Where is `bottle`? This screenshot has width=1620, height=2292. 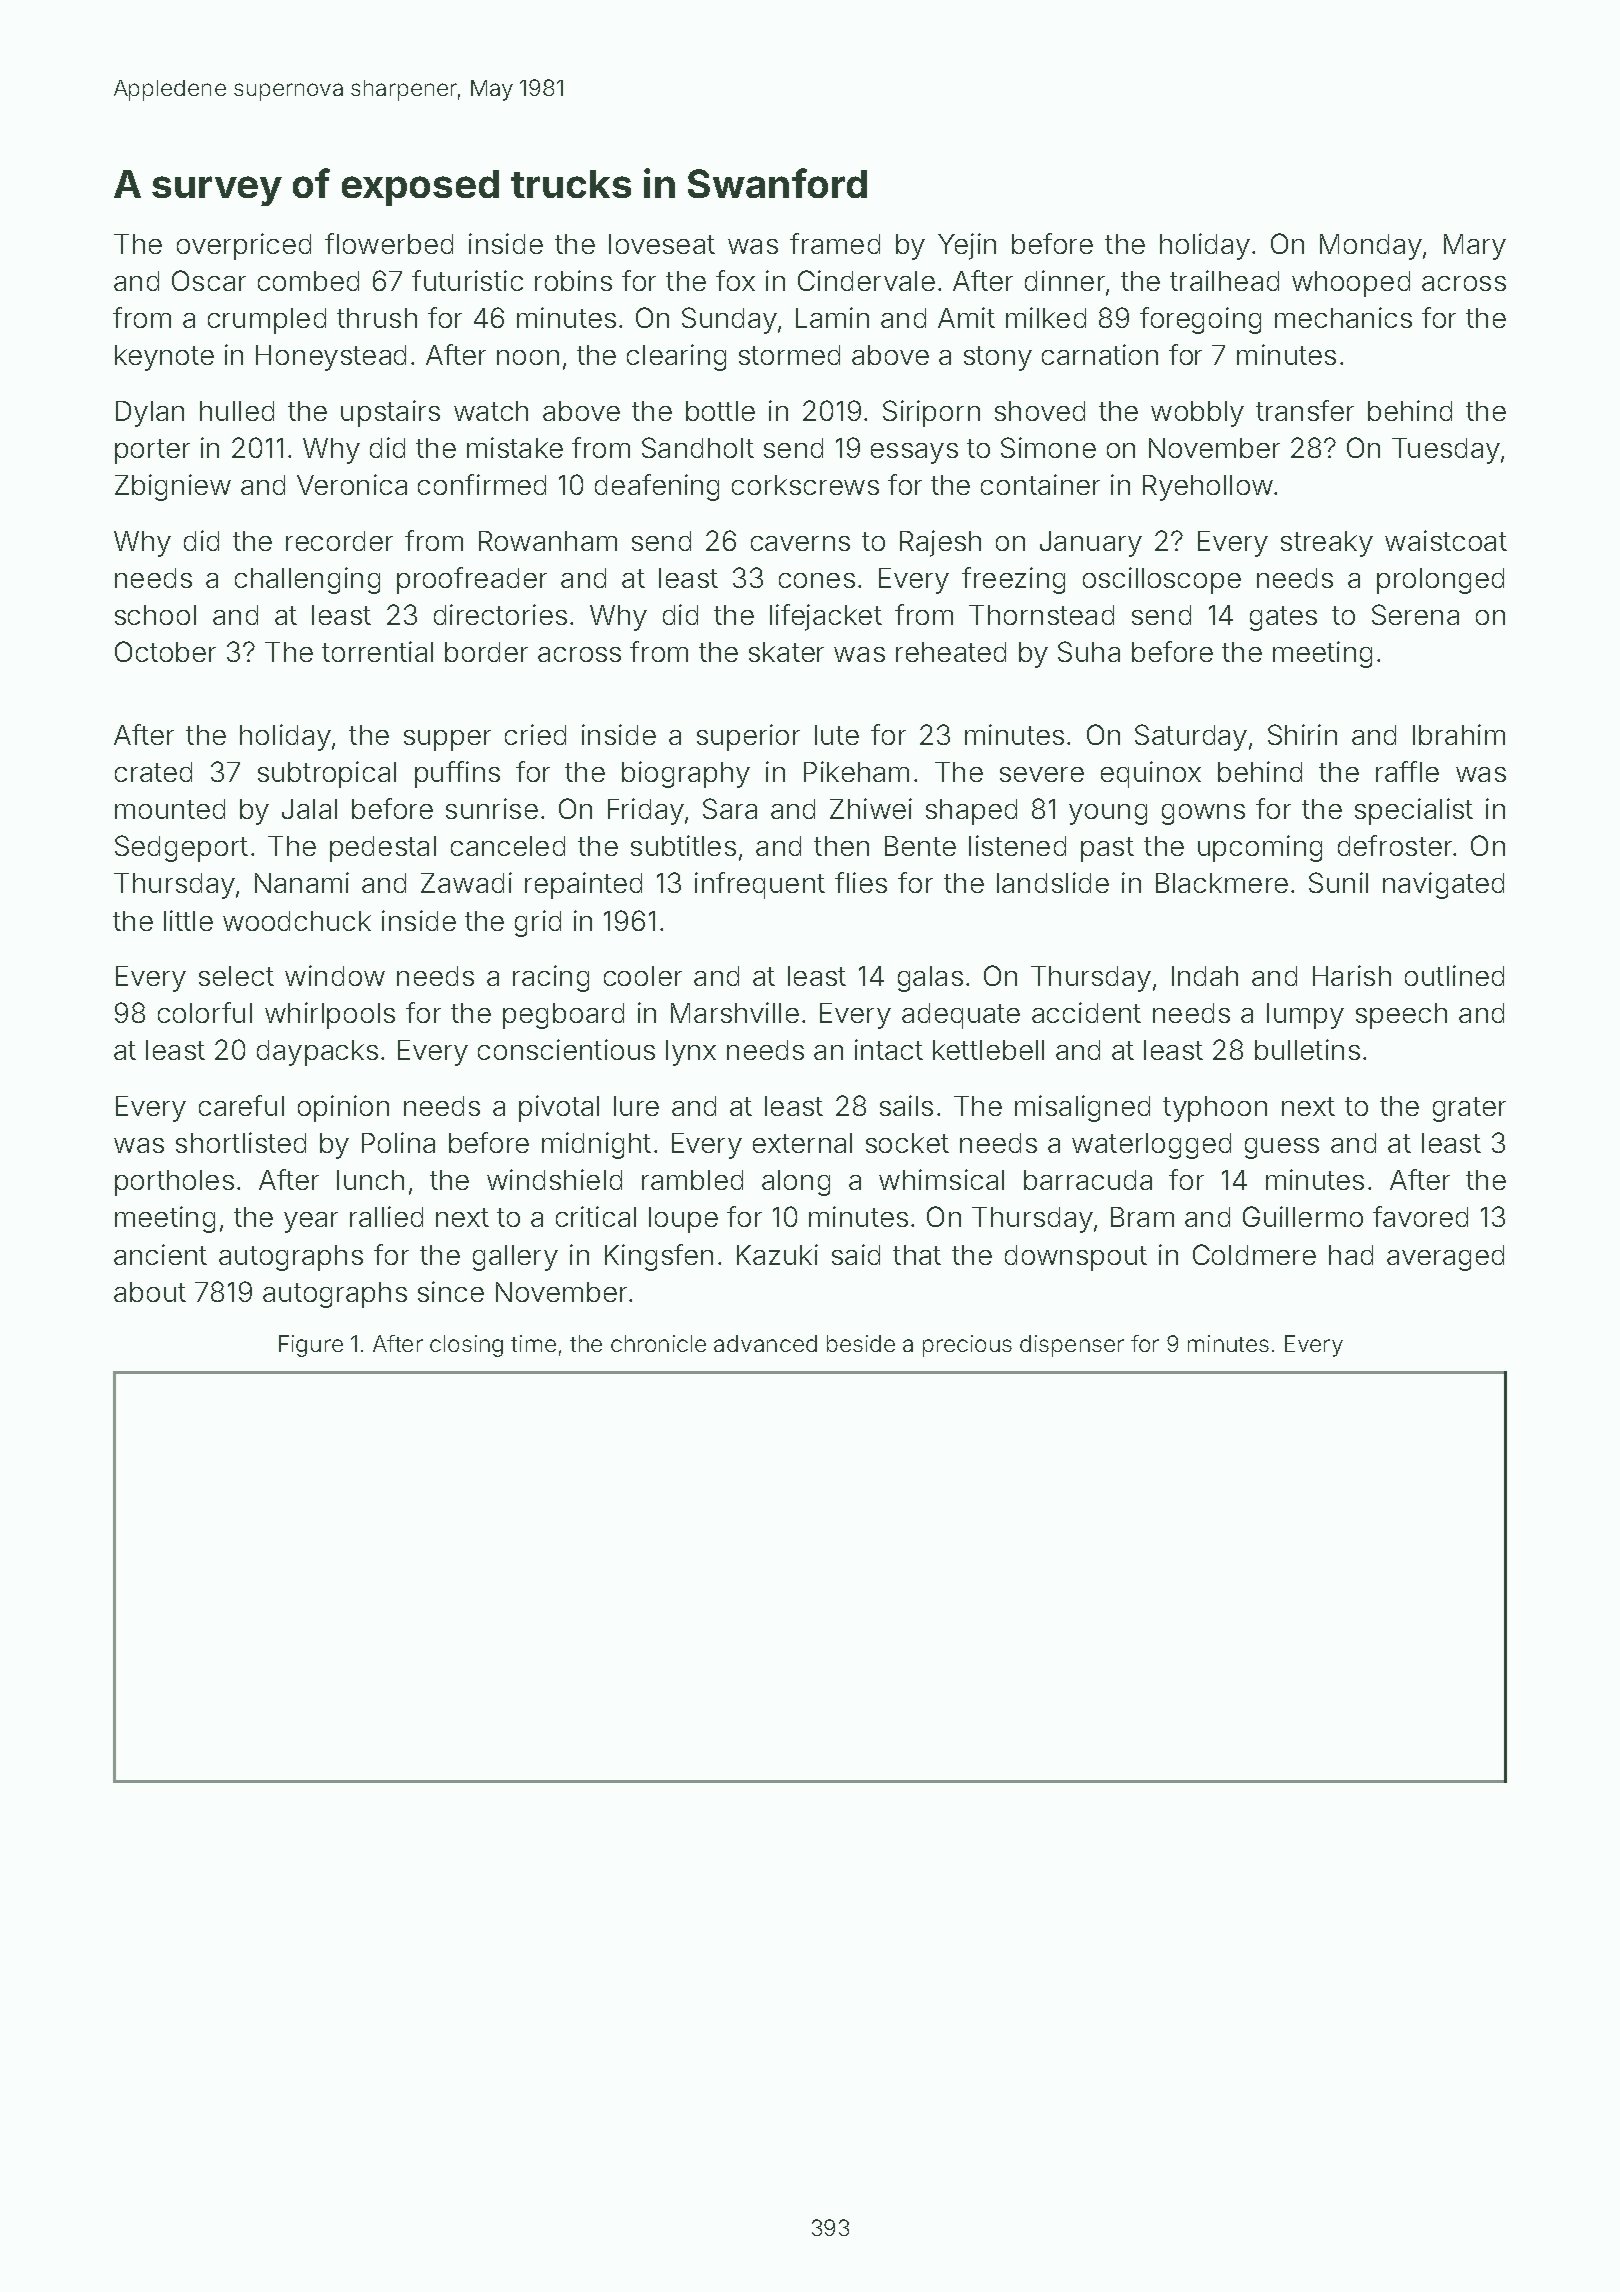
bottle is located at coordinates (720, 411).
